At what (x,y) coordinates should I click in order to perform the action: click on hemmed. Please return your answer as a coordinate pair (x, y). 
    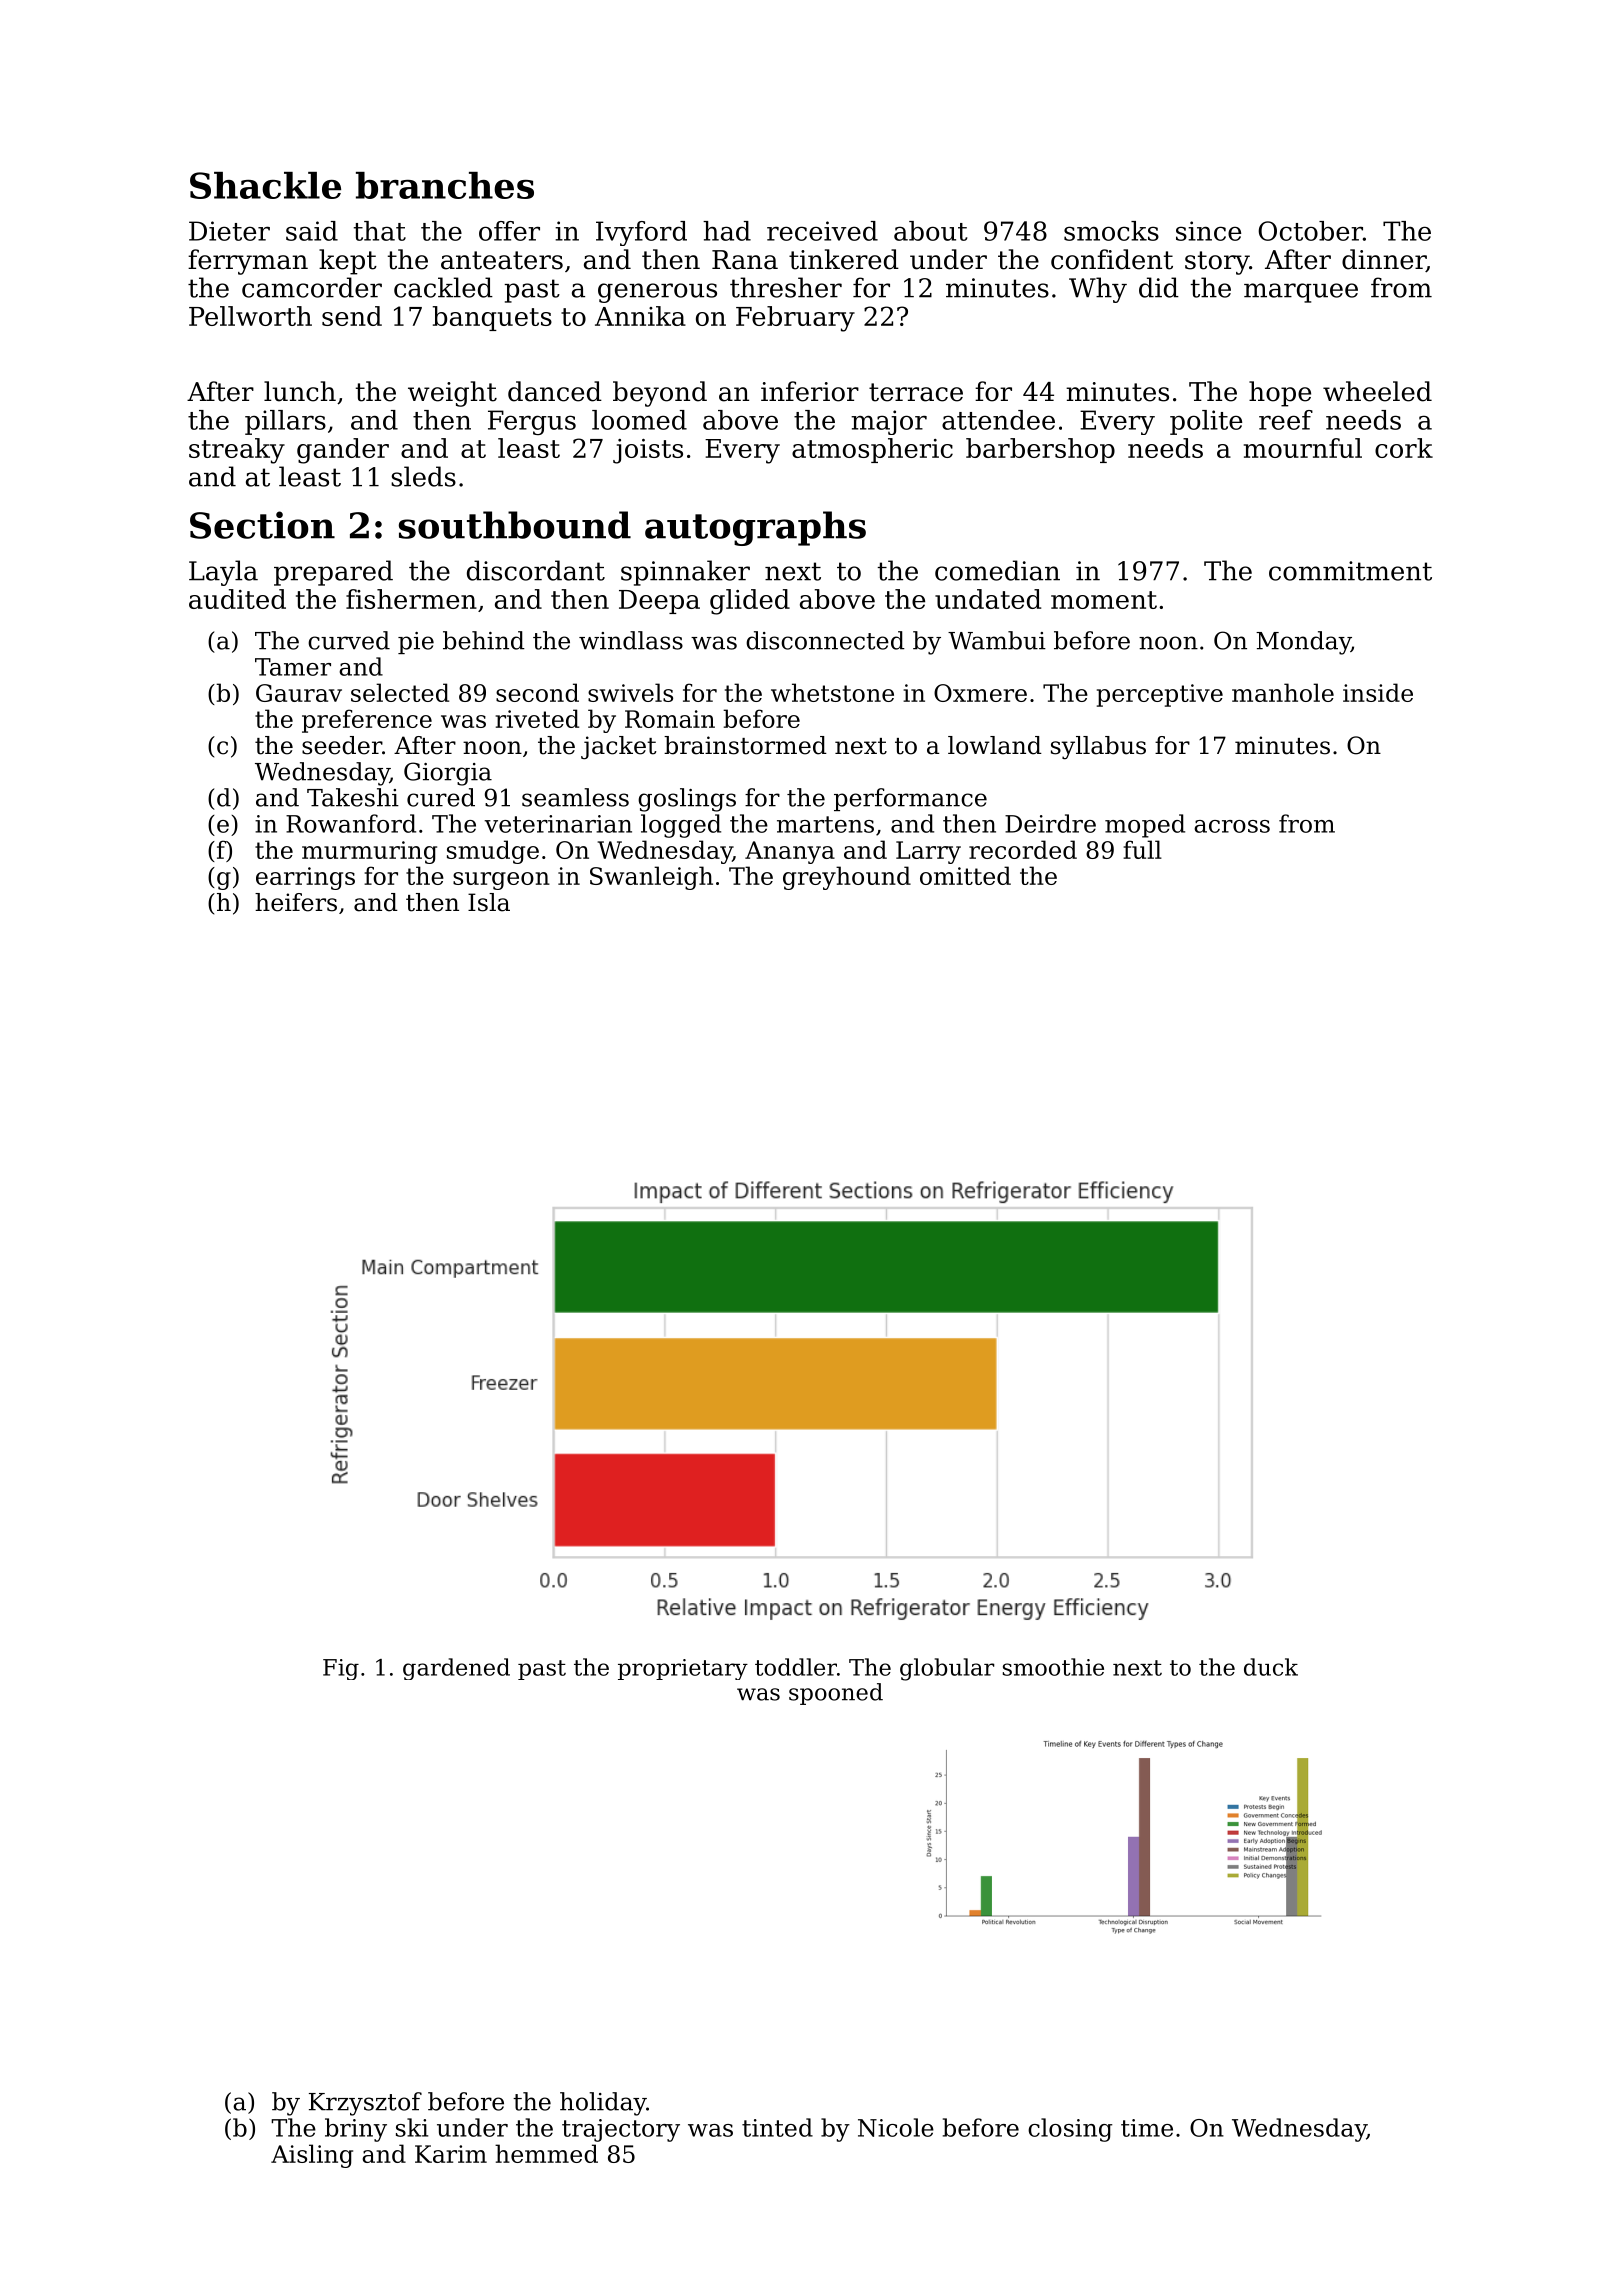
    Looking at the image, I should click on (546, 2153).
